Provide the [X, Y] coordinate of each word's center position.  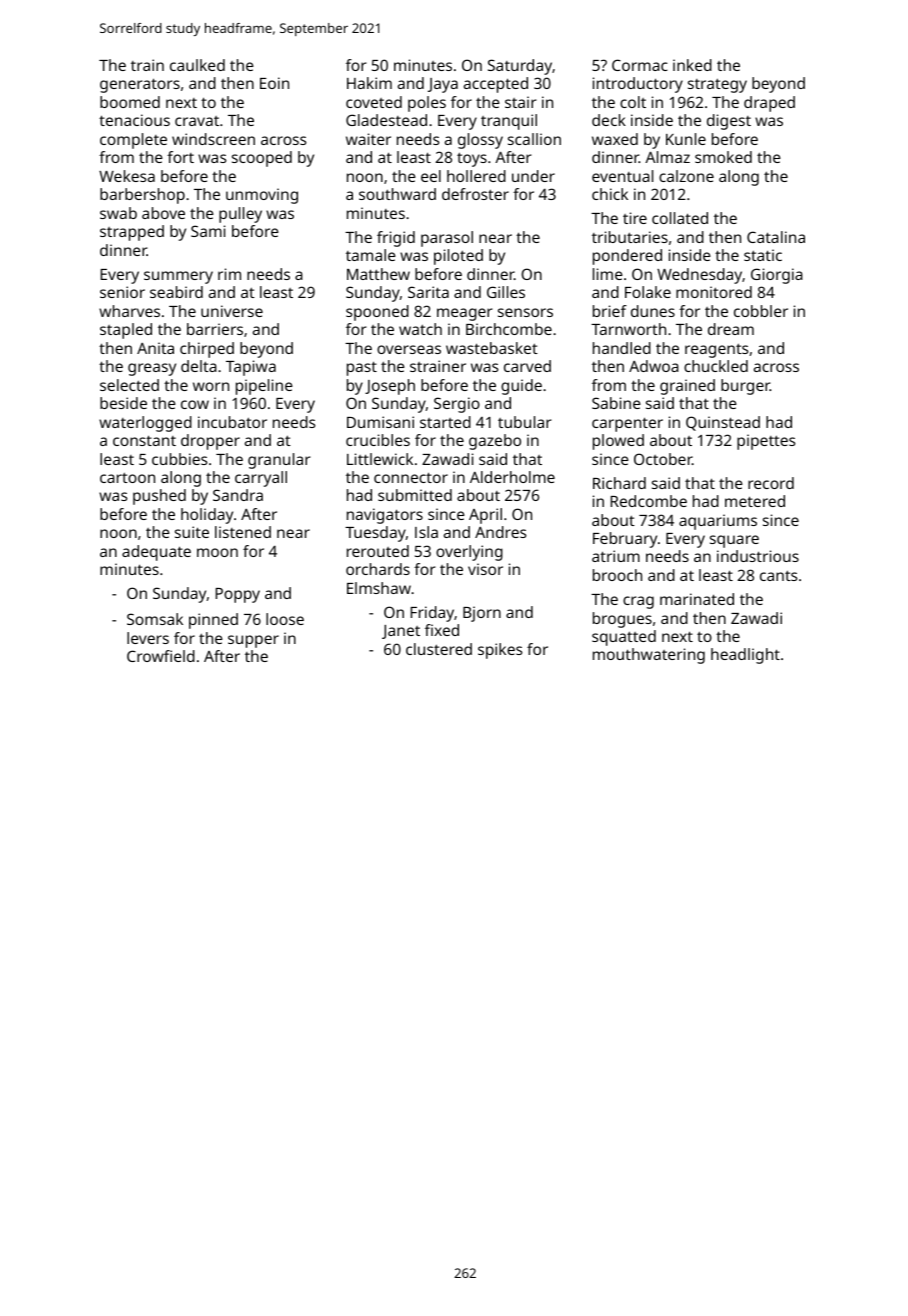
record [771, 483]
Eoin [274, 83]
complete [133, 141]
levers [148, 638]
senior [122, 292]
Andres [500, 532]
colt [633, 102]
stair [521, 102]
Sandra [238, 495]
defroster [475, 194]
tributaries [630, 237]
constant [144, 440]
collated [680, 218]
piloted [458, 257]
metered [755, 501]
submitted [415, 495]
